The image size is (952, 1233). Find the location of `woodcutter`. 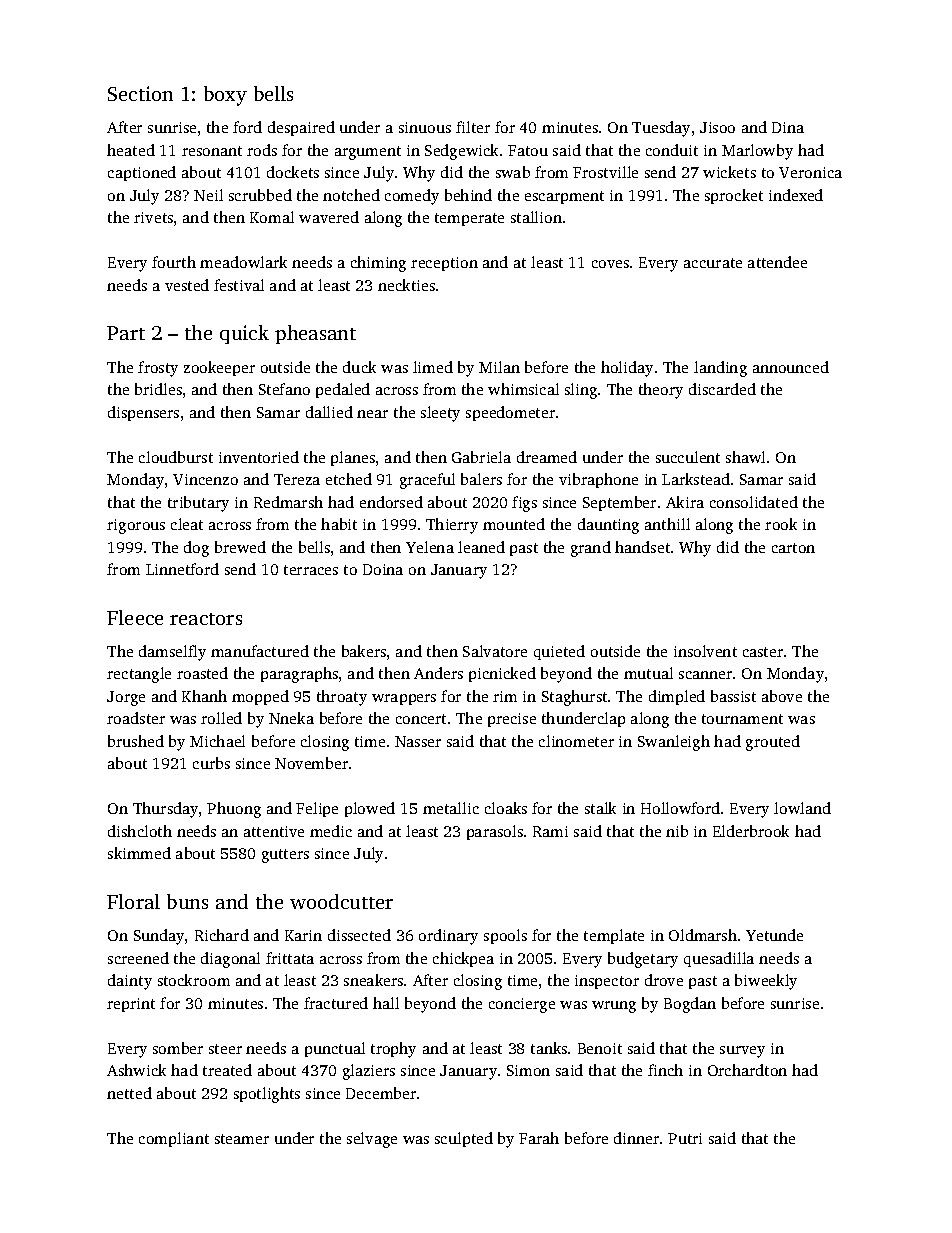

woodcutter is located at coordinates (341, 901).
